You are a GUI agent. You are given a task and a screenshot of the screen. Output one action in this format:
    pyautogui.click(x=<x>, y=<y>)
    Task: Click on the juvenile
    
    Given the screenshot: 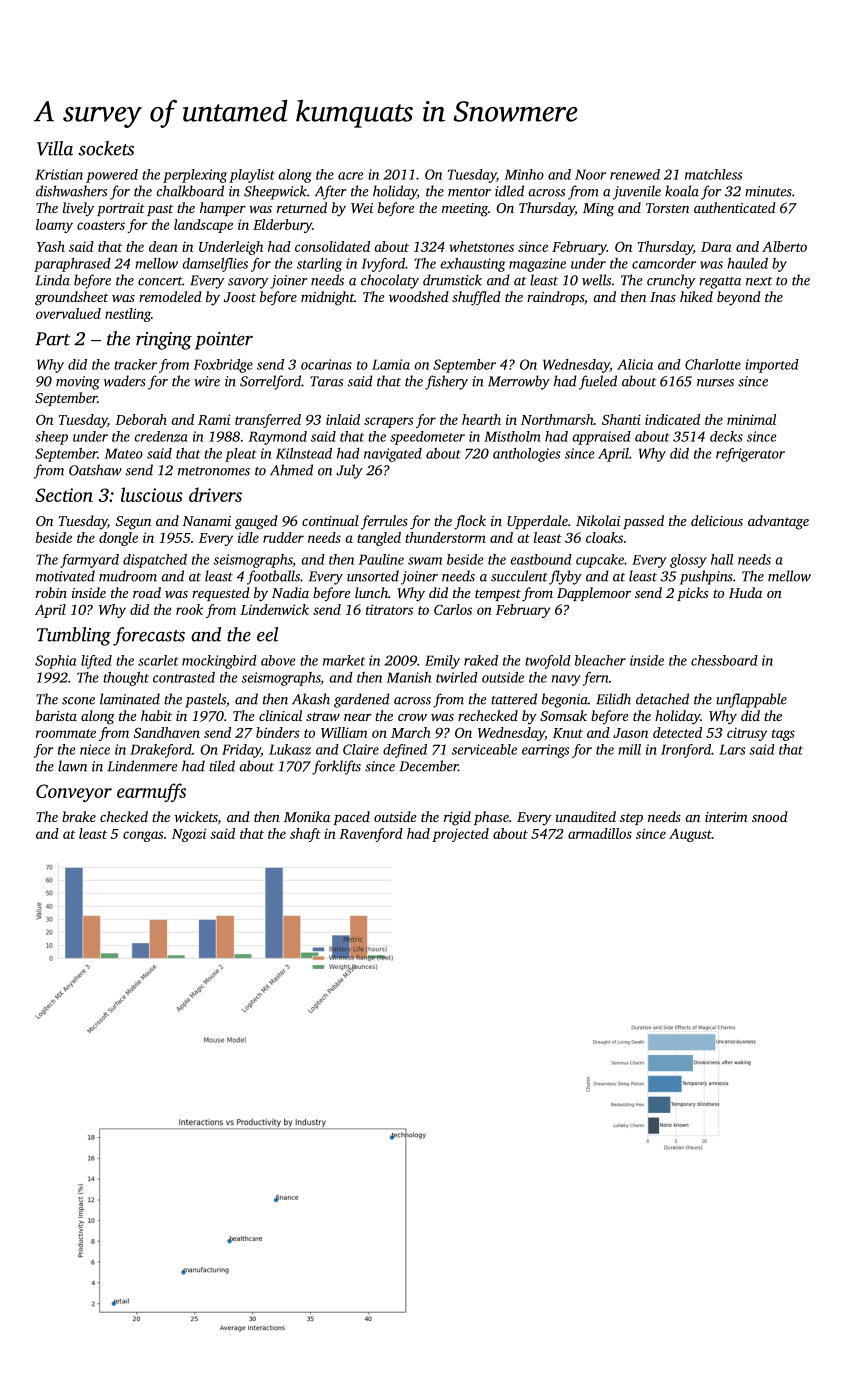 What is the action you would take?
    pyautogui.click(x=637, y=192)
